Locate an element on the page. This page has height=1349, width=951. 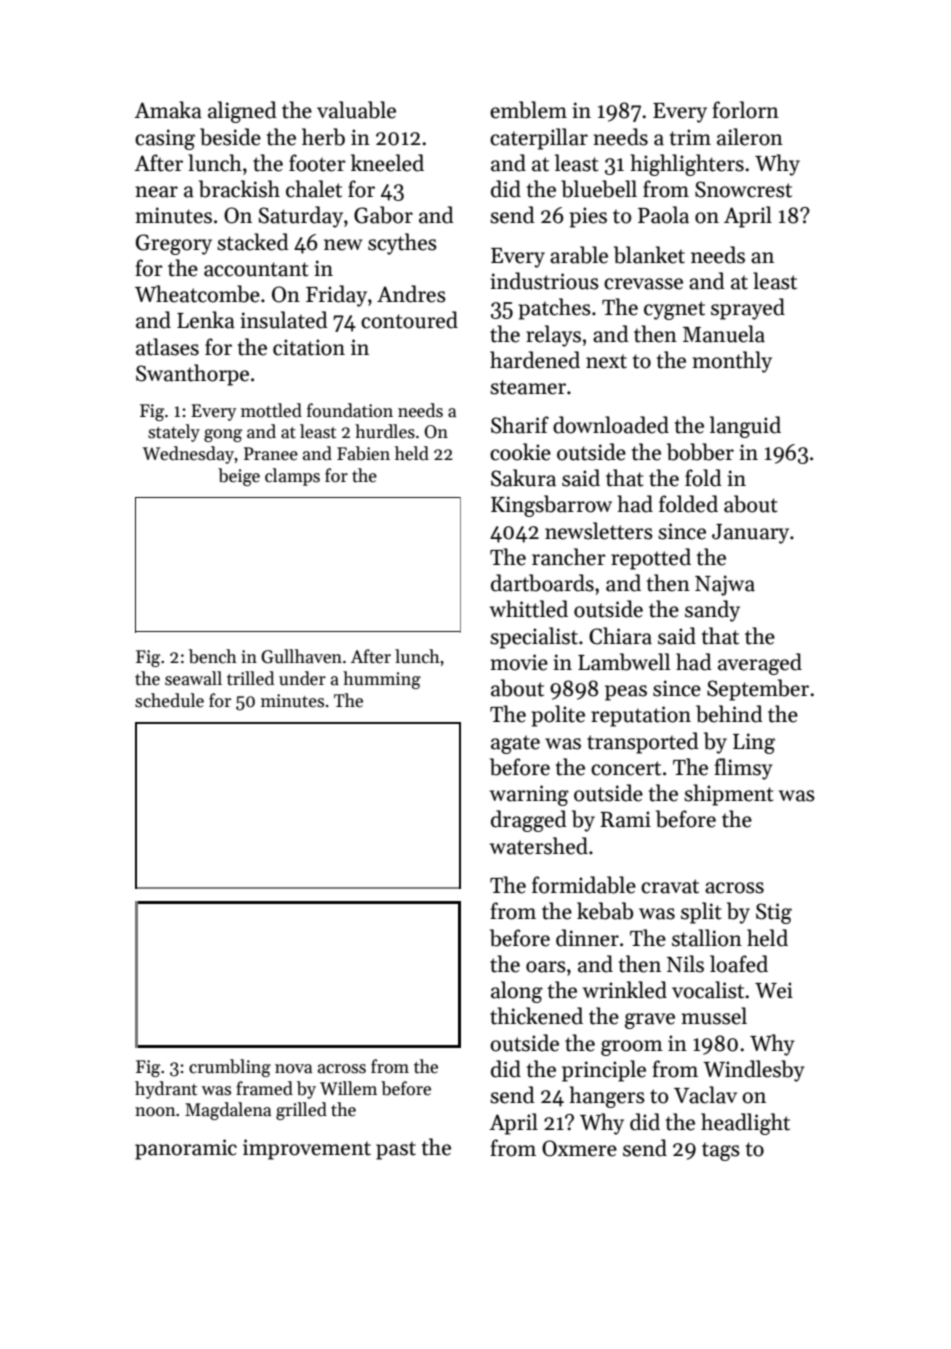
near is located at coordinates (156, 192).
